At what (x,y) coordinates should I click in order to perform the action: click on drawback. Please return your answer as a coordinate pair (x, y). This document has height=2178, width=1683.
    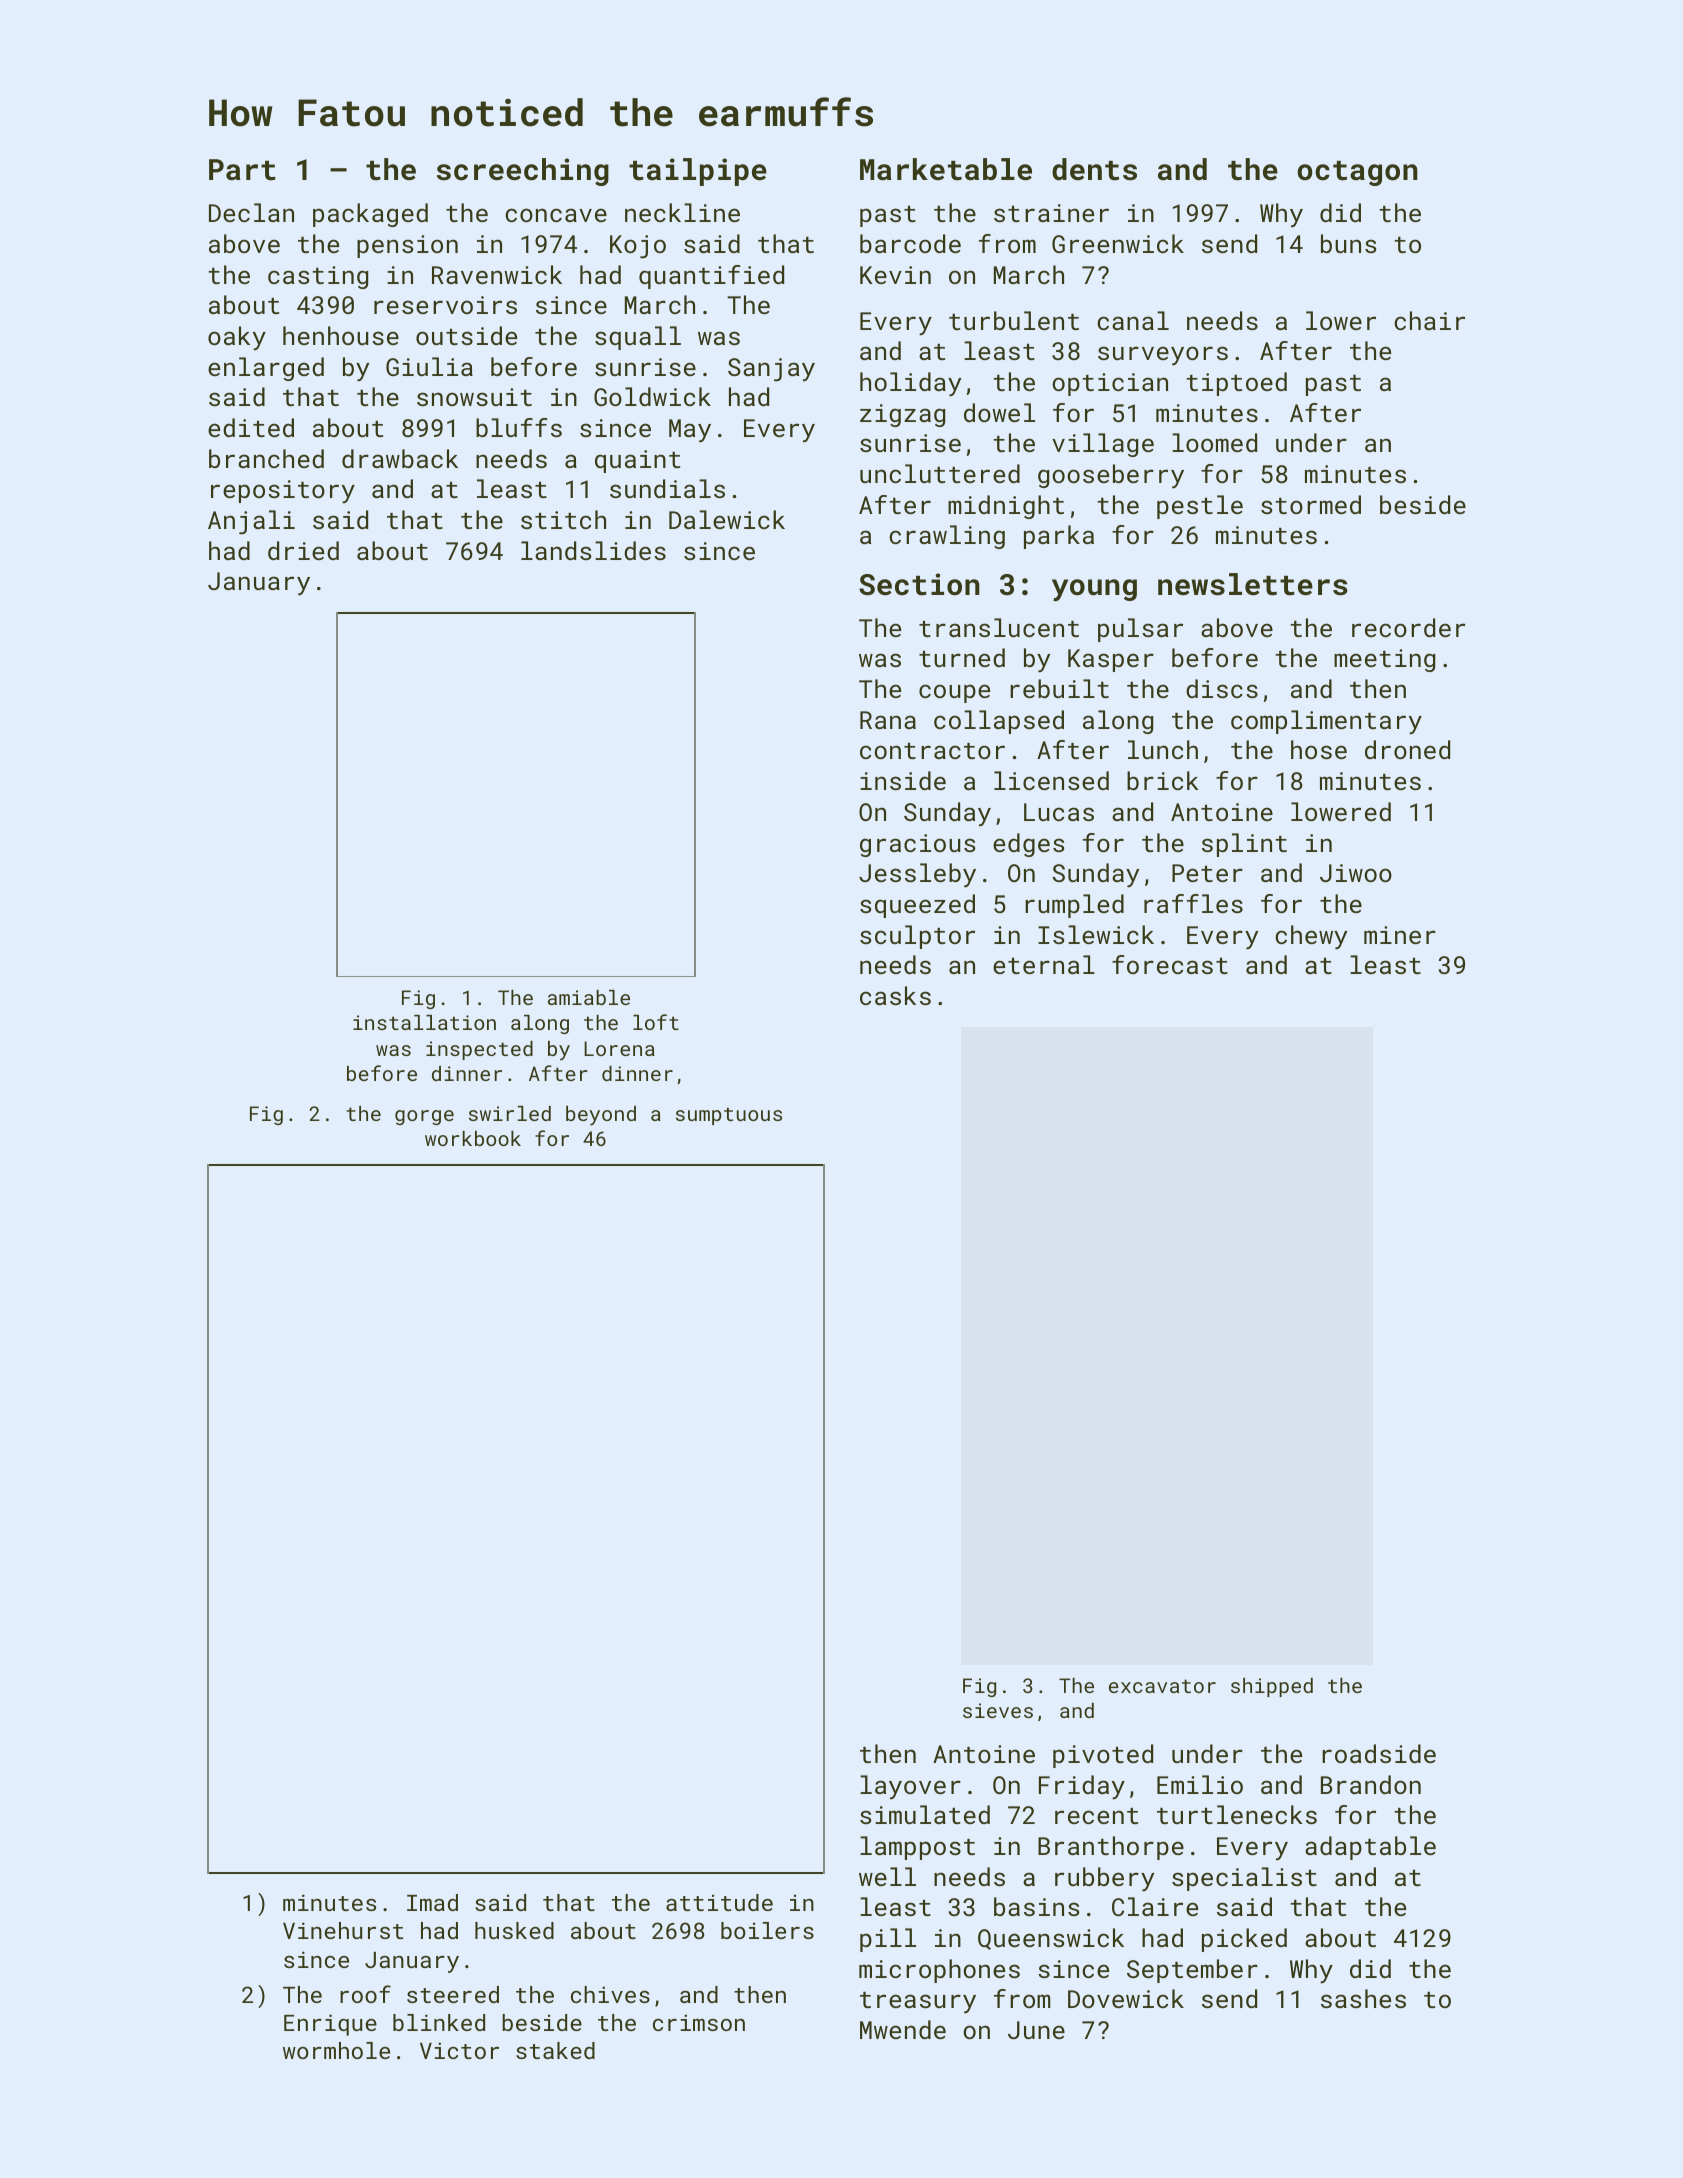
    Looking at the image, I should click on (400, 458).
